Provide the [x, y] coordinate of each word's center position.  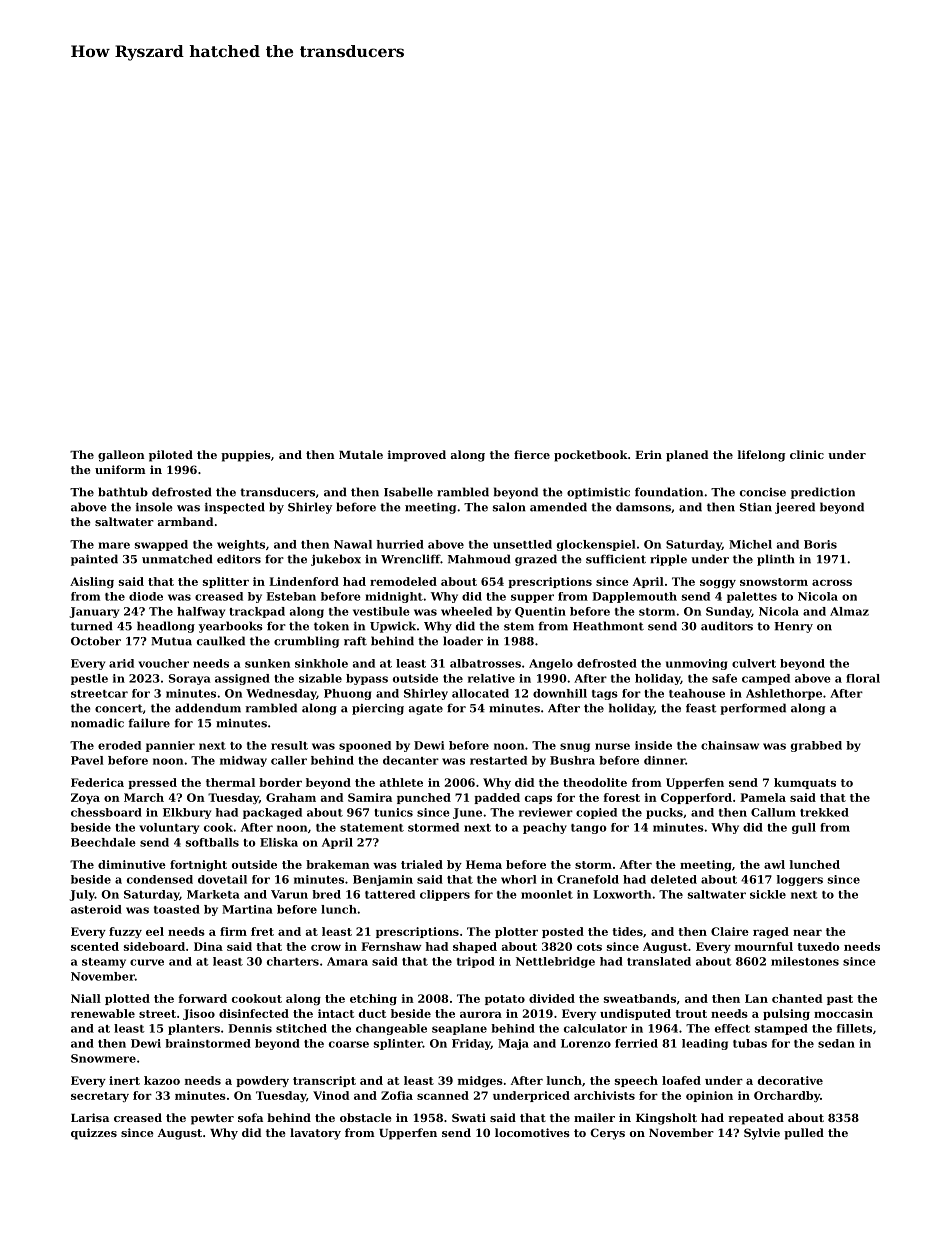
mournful [764, 946]
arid [121, 663]
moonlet [547, 894]
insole [154, 507]
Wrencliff [410, 559]
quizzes [94, 1134]
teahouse [697, 693]
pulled [804, 1134]
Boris [820, 544]
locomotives [532, 1132]
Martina [247, 909]
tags [605, 695]
